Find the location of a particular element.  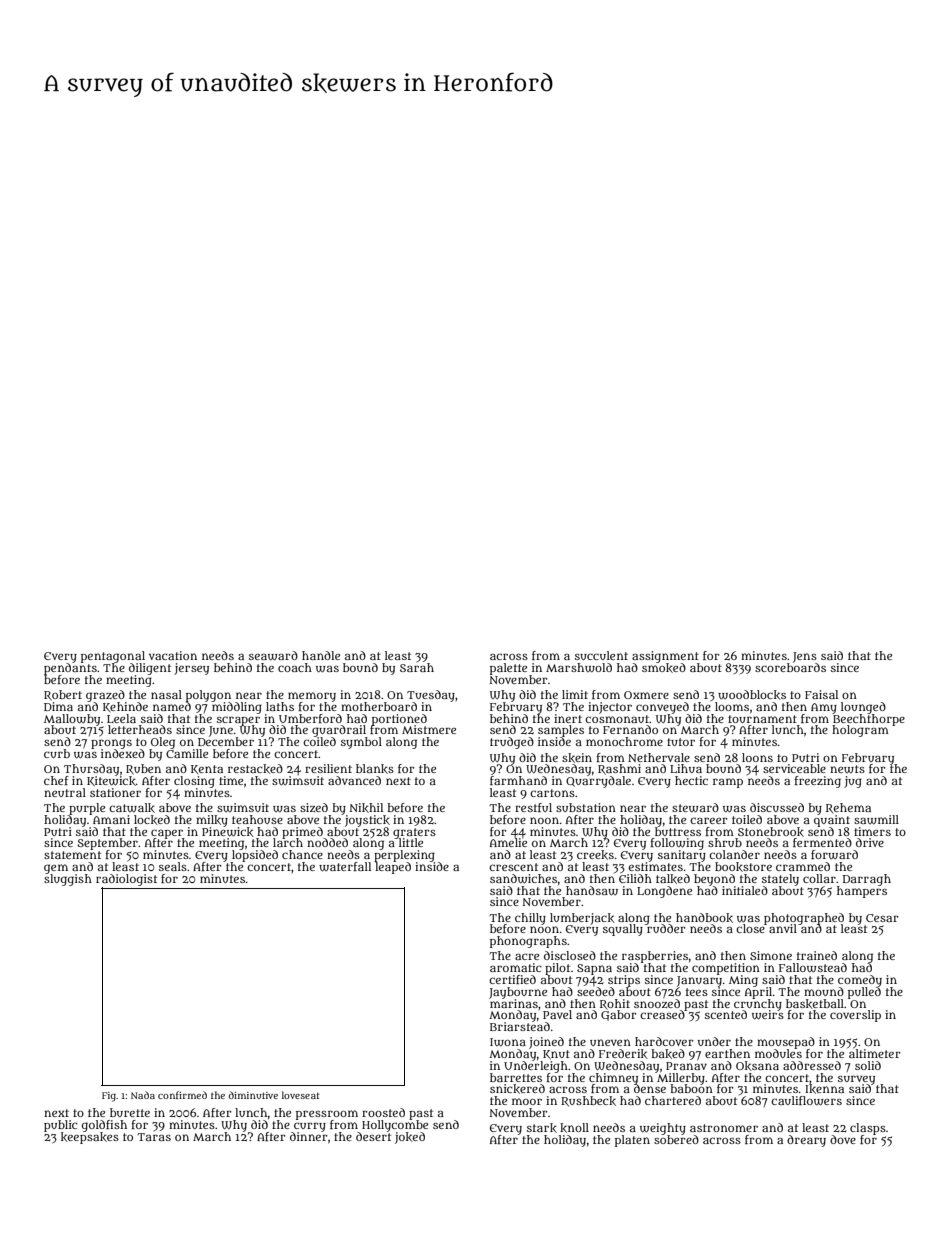

diminutive is located at coordinates (253, 1095).
